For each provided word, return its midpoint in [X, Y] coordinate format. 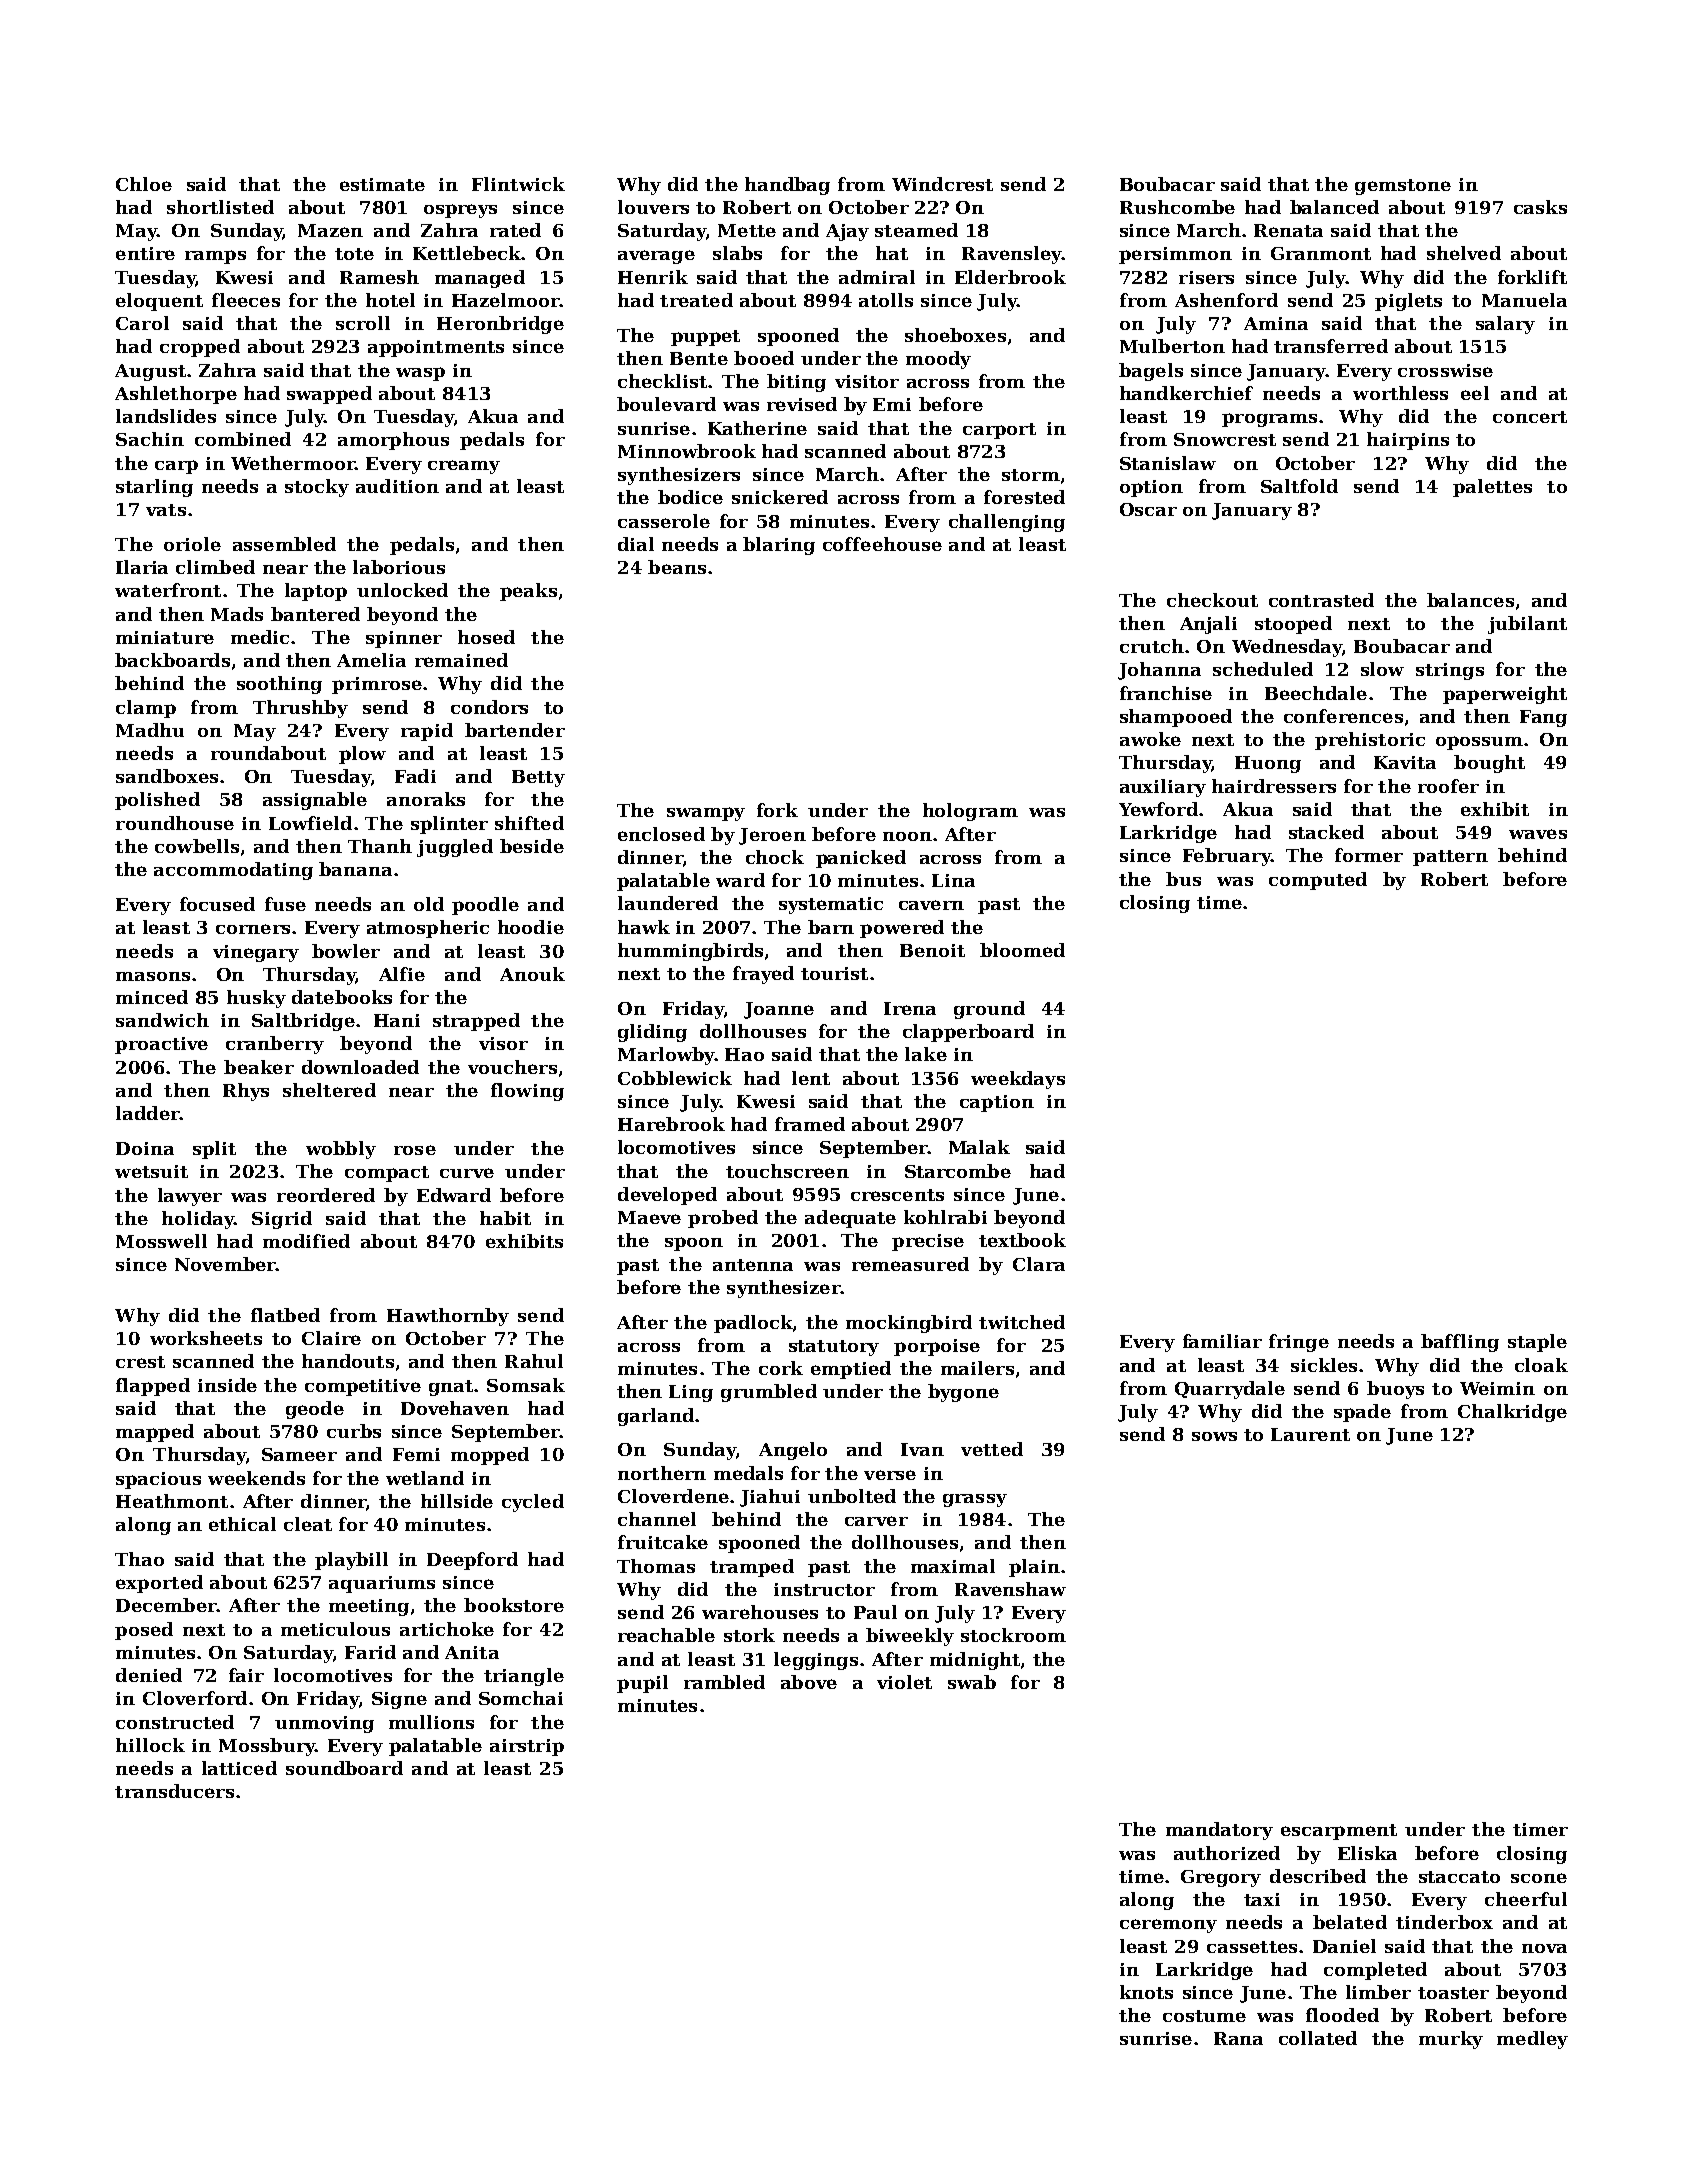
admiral [877, 277]
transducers [174, 1791]
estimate [382, 184]
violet [904, 1682]
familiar [1222, 1341]
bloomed [1022, 950]
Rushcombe [1177, 207]
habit [505, 1218]
